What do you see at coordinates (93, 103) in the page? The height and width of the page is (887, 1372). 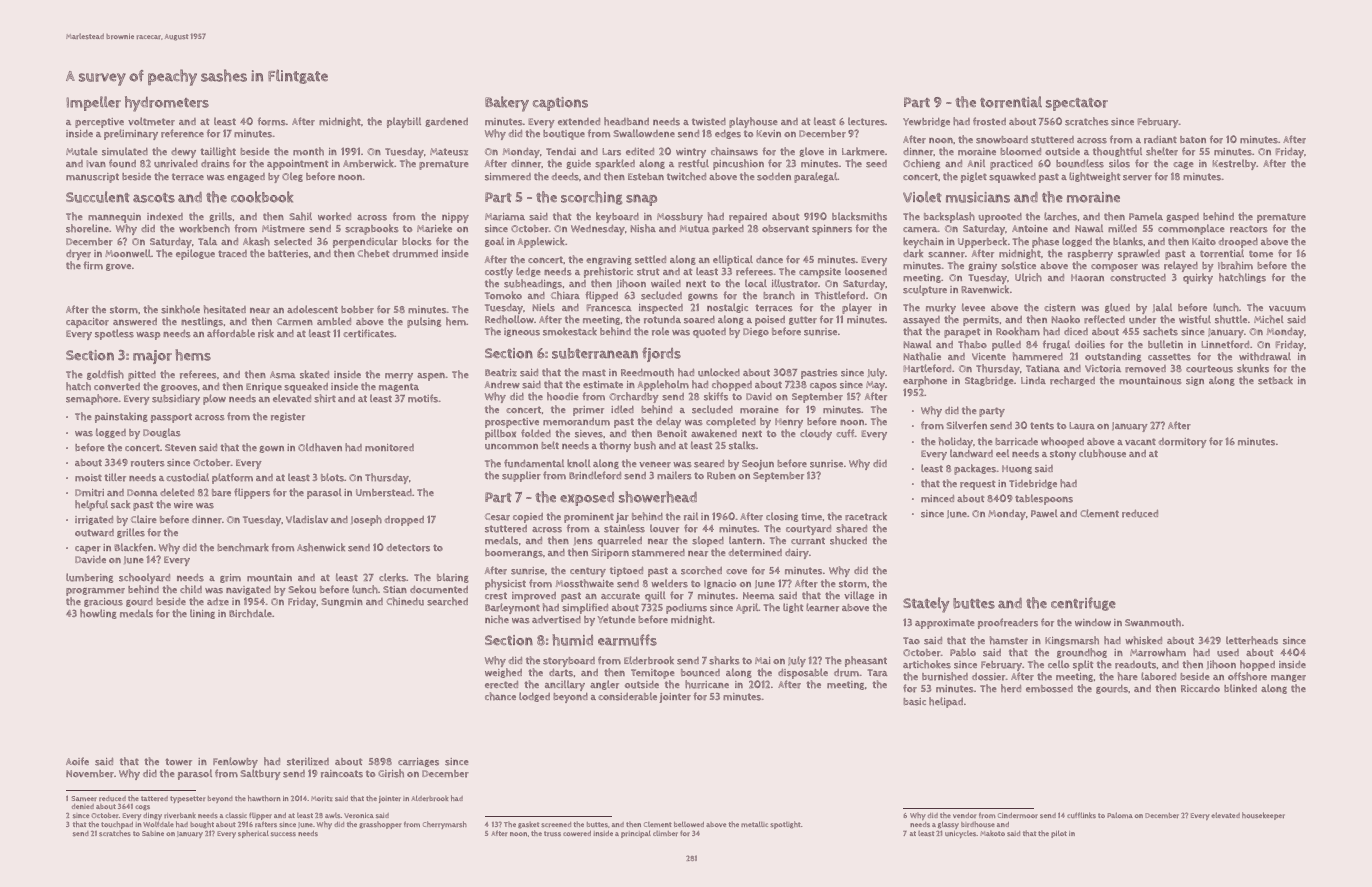 I see `Impeller` at bounding box center [93, 103].
